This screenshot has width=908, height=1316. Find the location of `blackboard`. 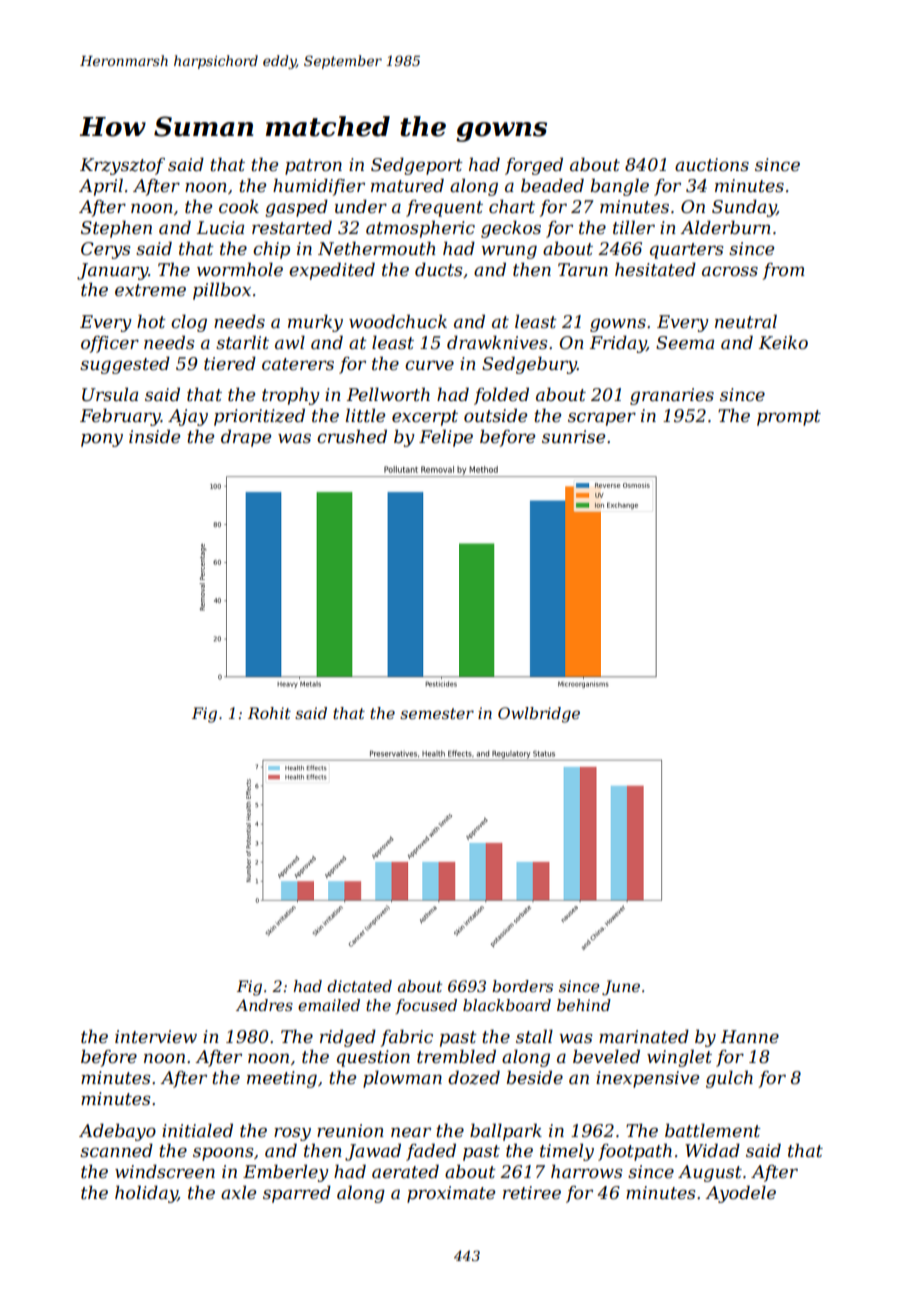

blackboard is located at coordinates (507, 1005).
